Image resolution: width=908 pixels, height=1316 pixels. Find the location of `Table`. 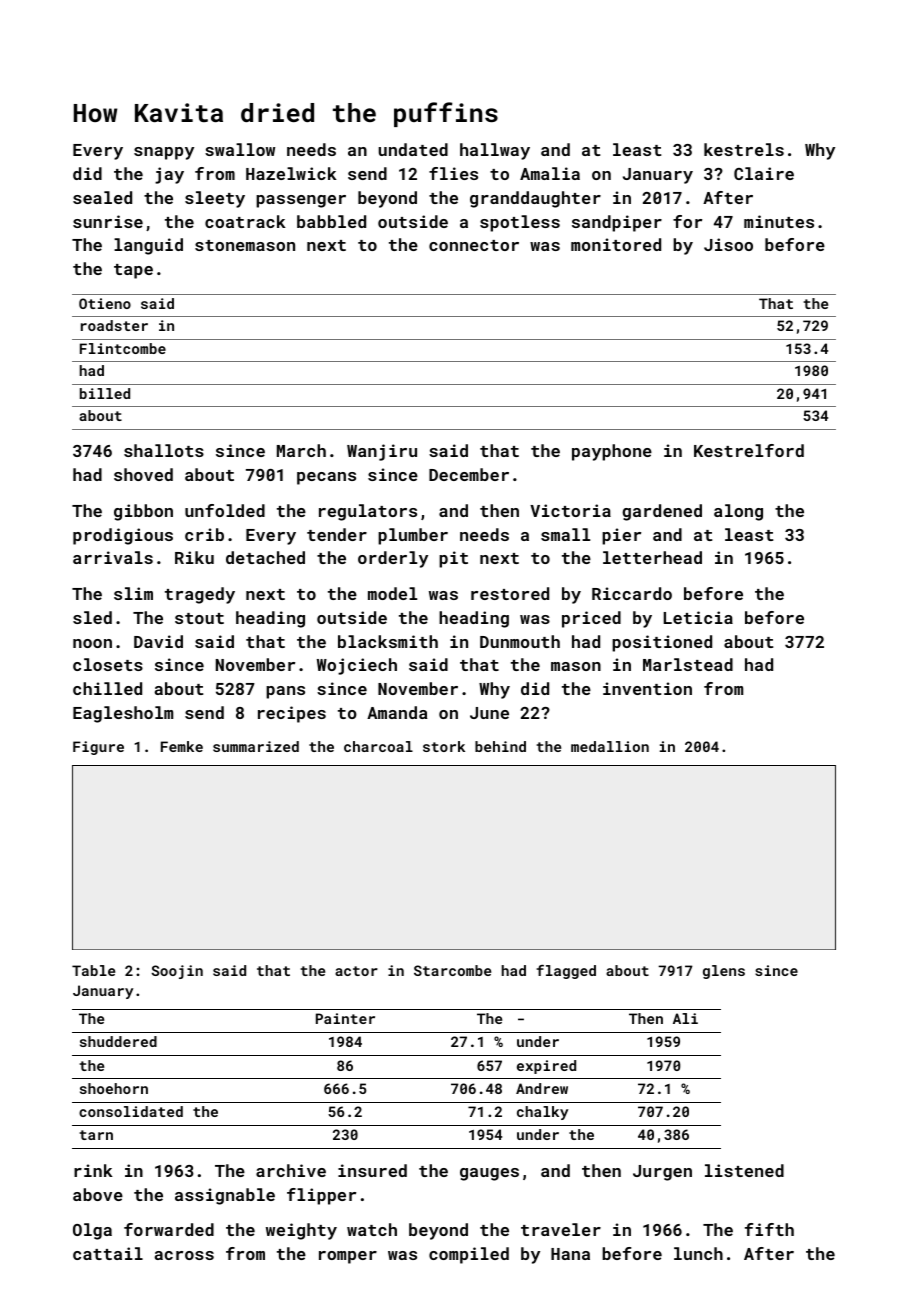

Table is located at coordinates (93, 970).
